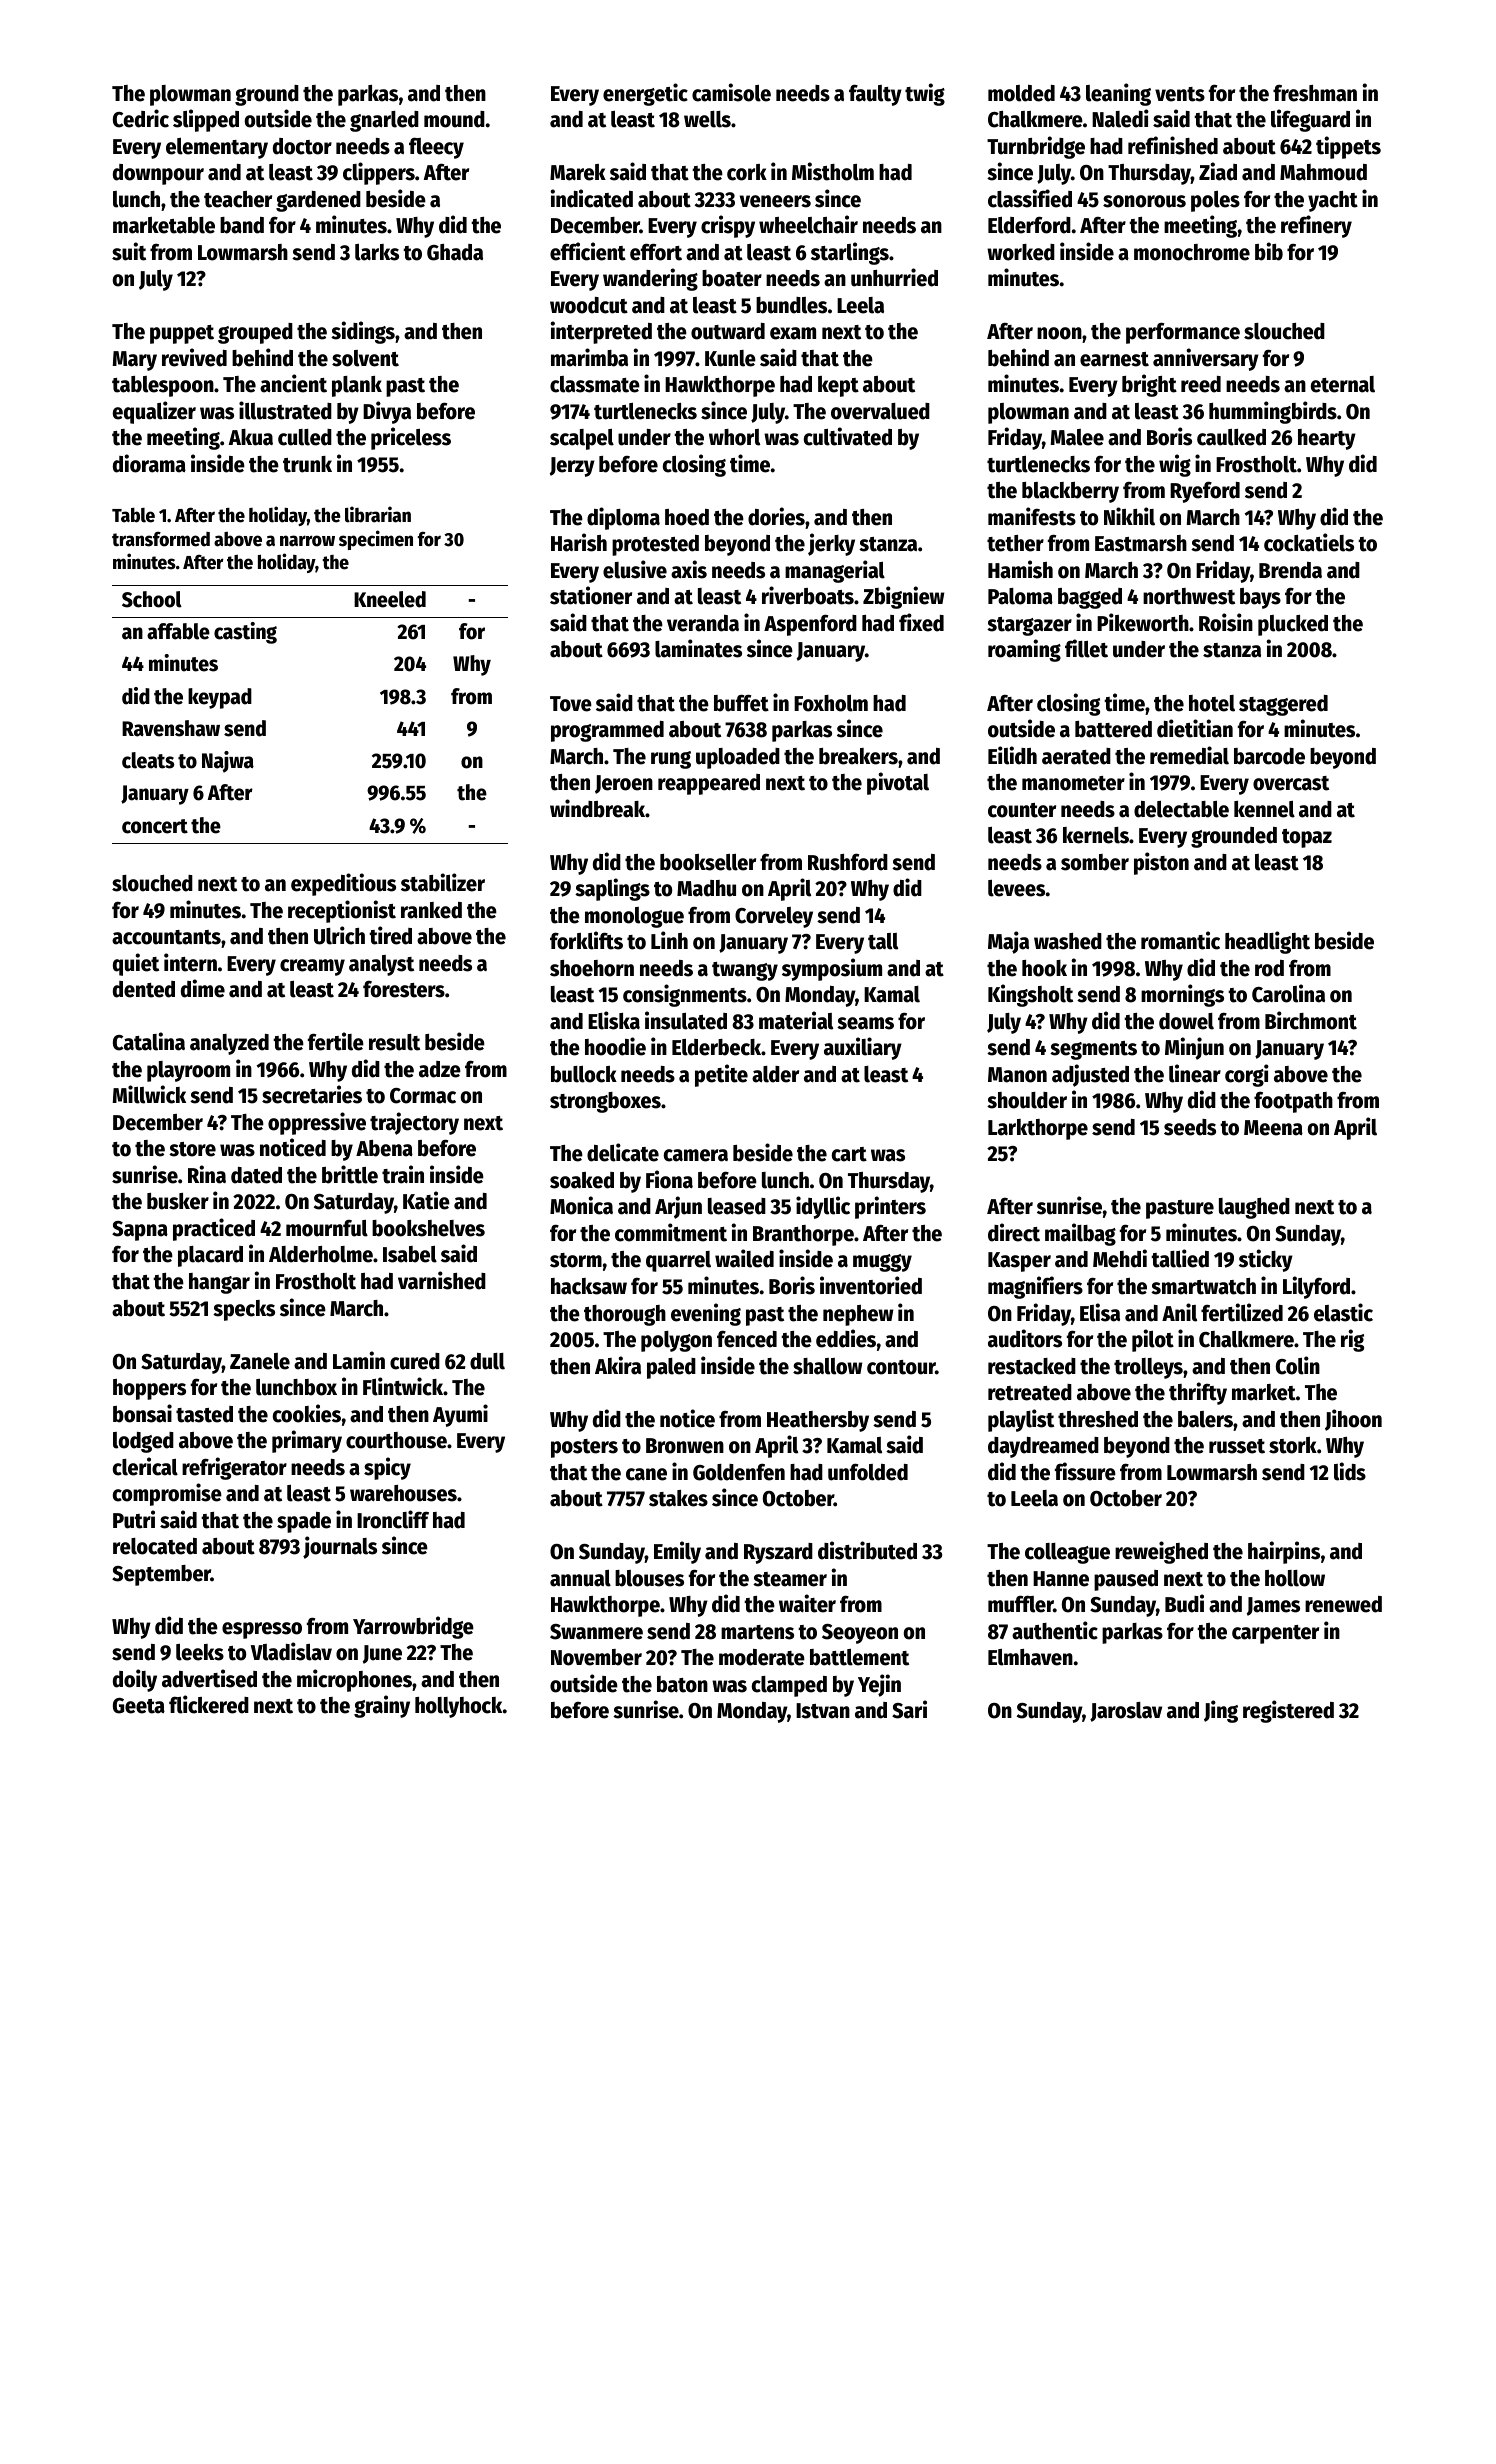 The image size is (1496, 2464). I want to click on lids, so click(1350, 1471).
